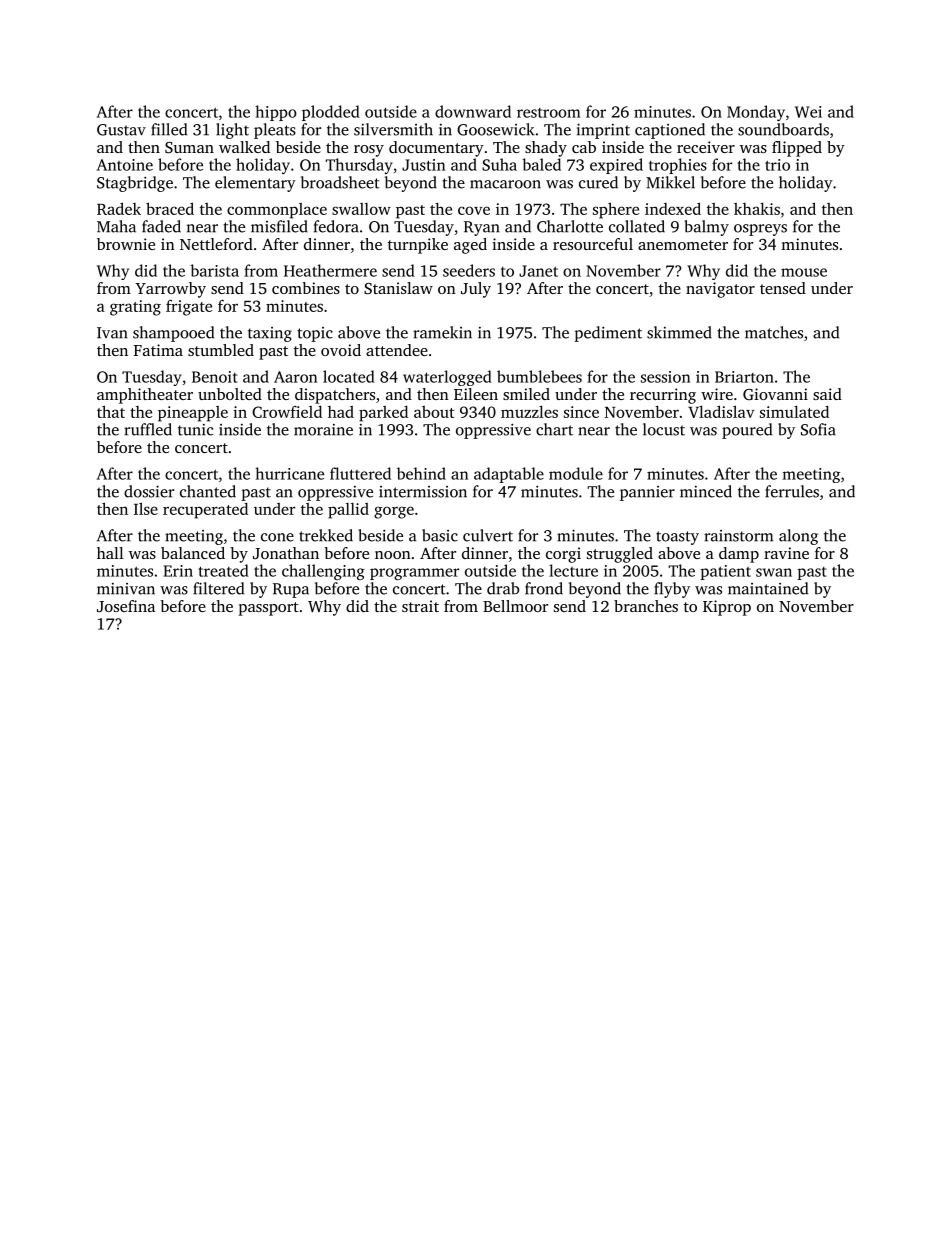 The width and height of the document is (952, 1233). What do you see at coordinates (135, 308) in the document?
I see `grating` at bounding box center [135, 308].
